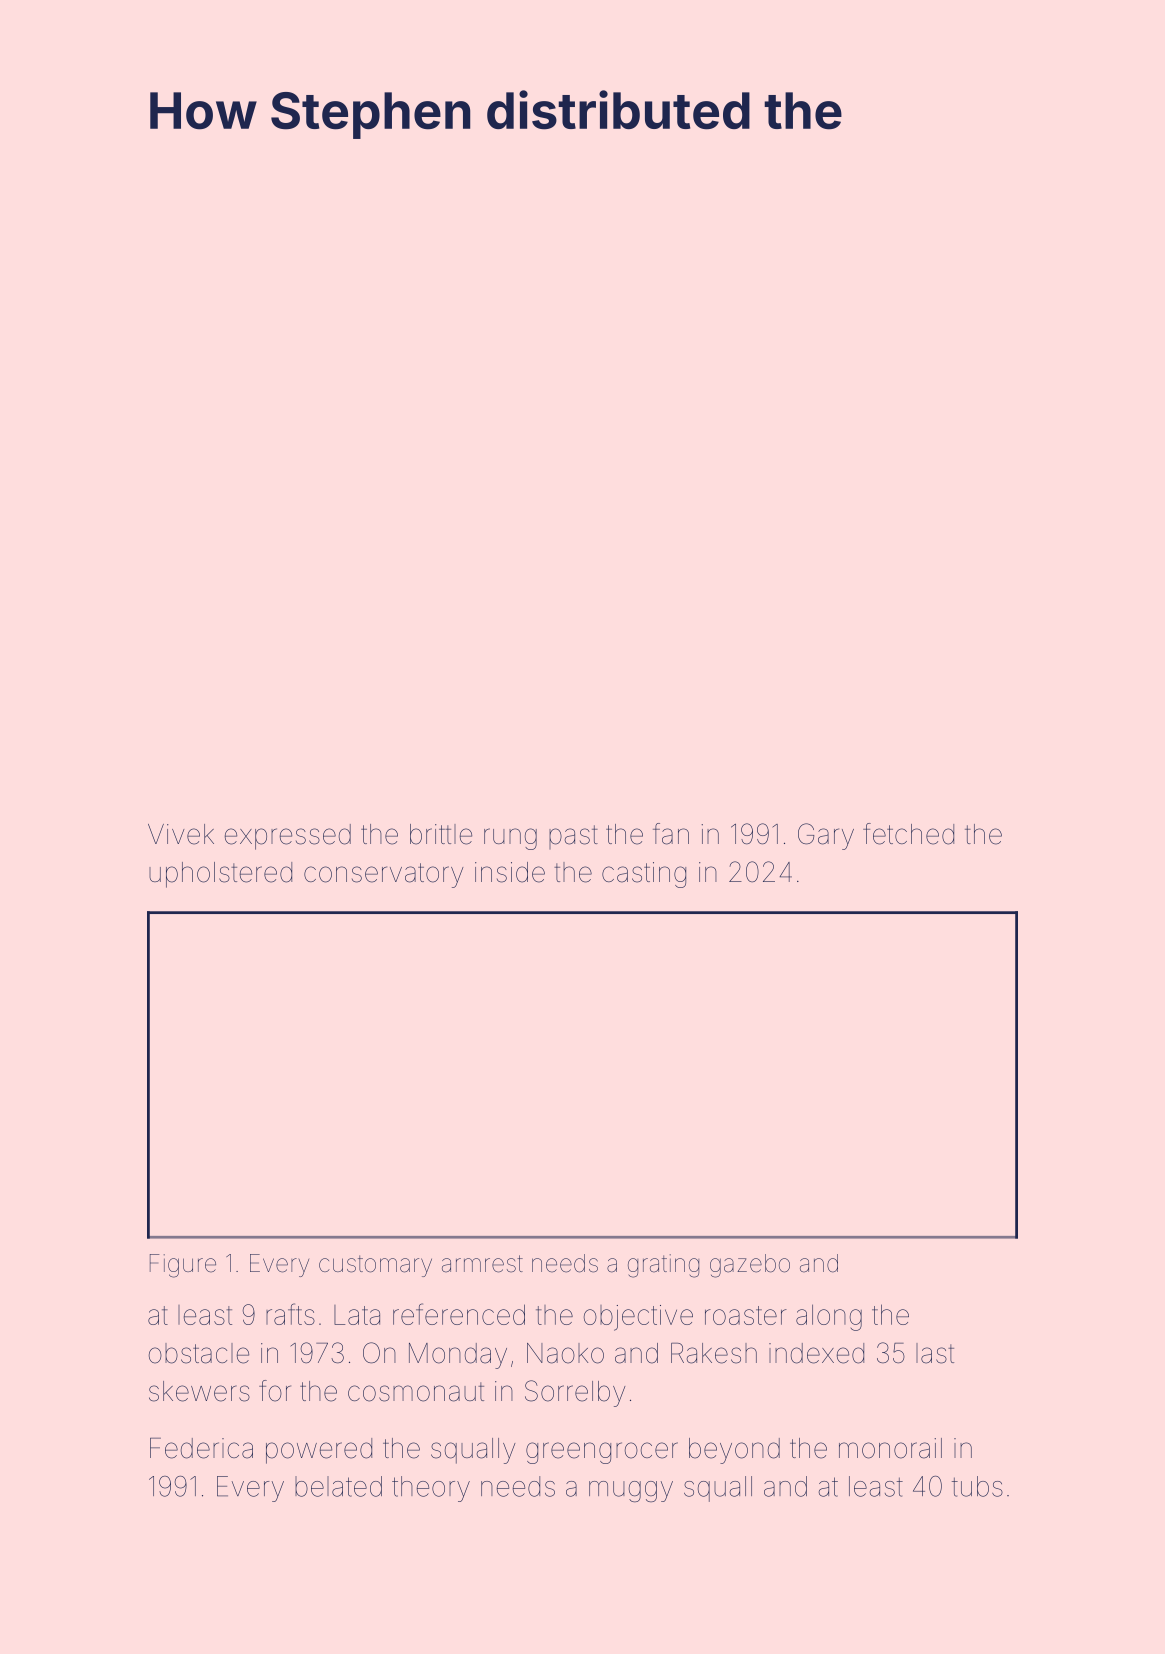 This image has width=1165, height=1654. Describe the element at coordinates (908, 834) in the image. I see `fetched` at that location.
